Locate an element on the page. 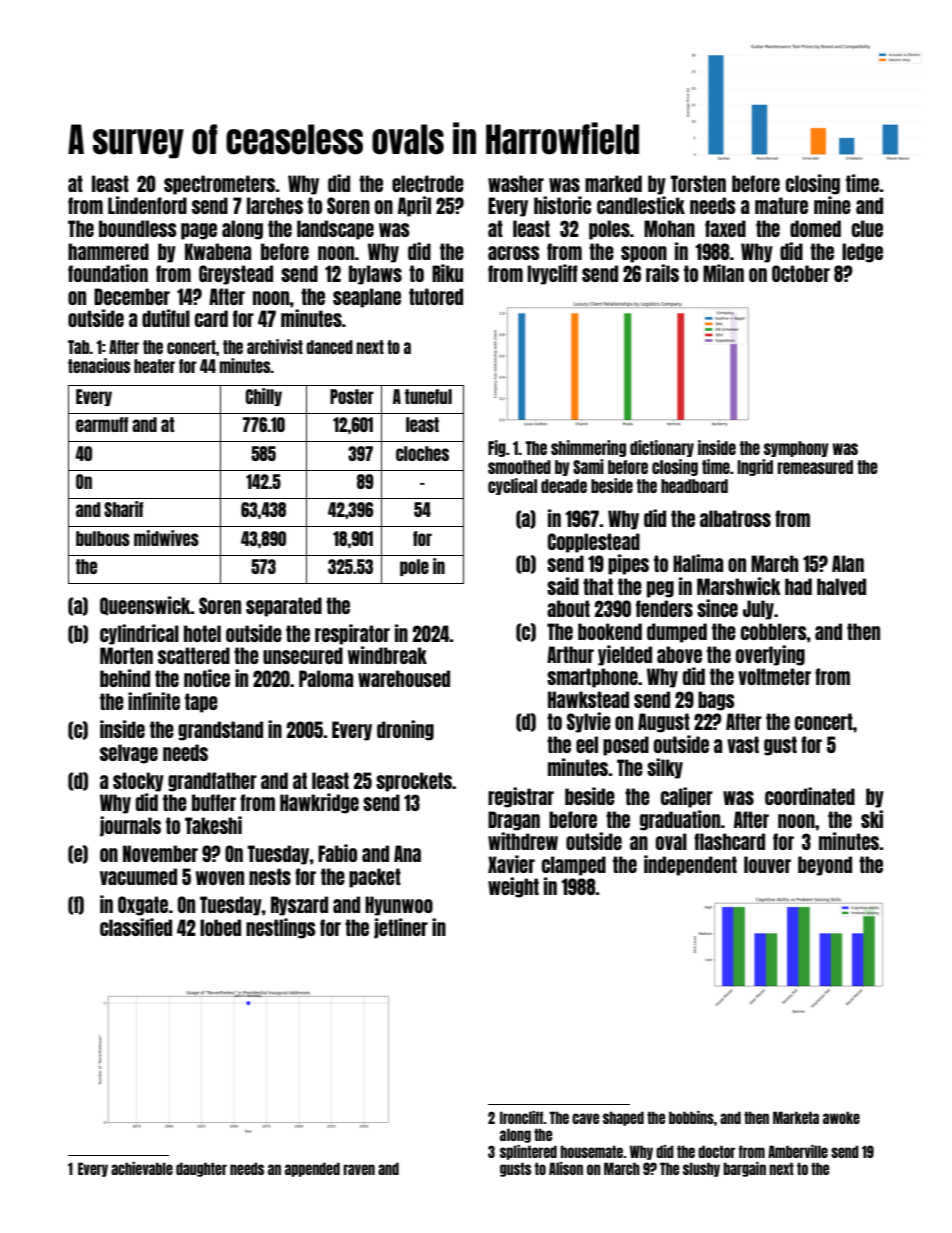 The image size is (952, 1233). spectrometers is located at coordinates (219, 185).
